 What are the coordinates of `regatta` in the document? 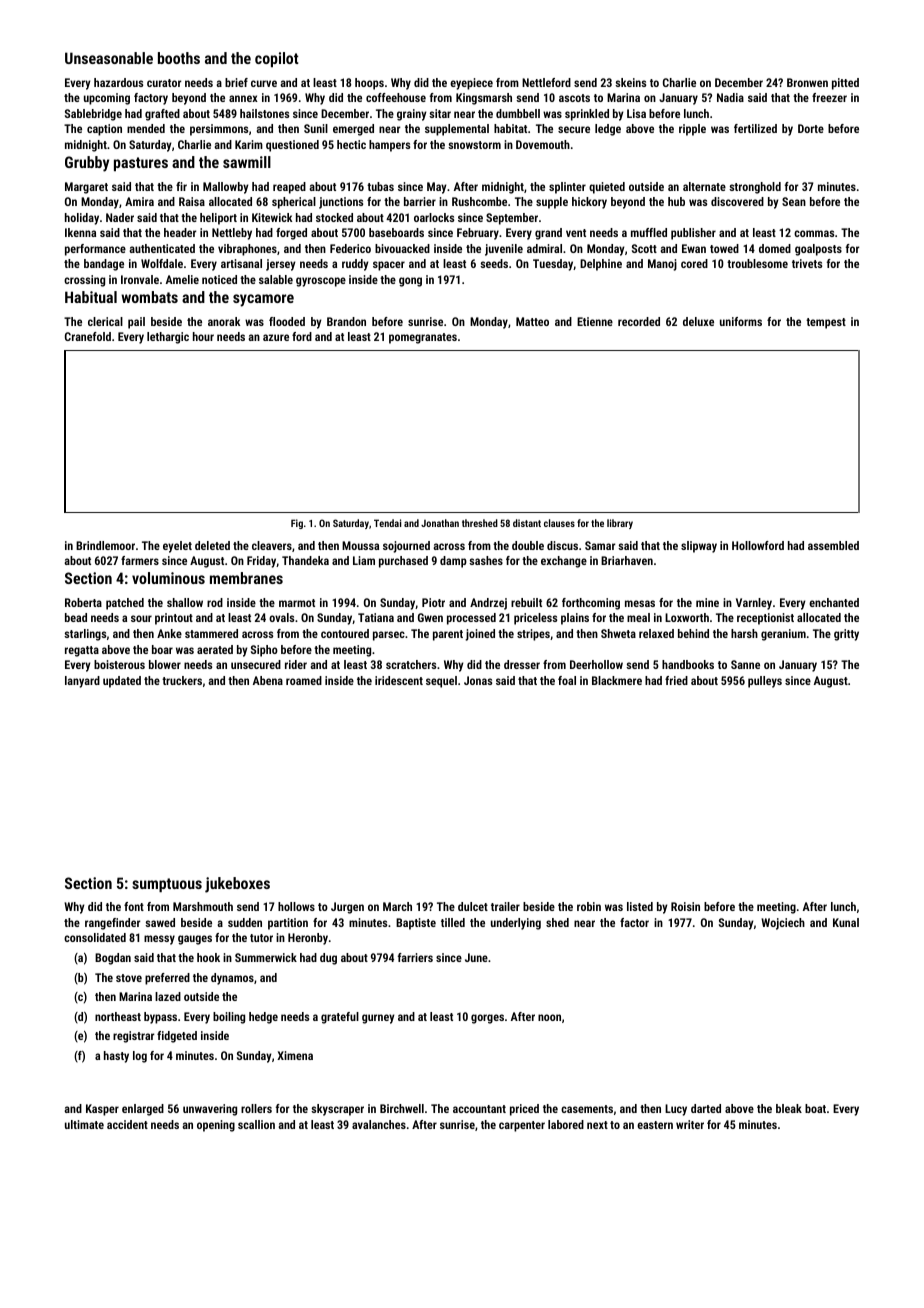 It's located at (82, 651).
